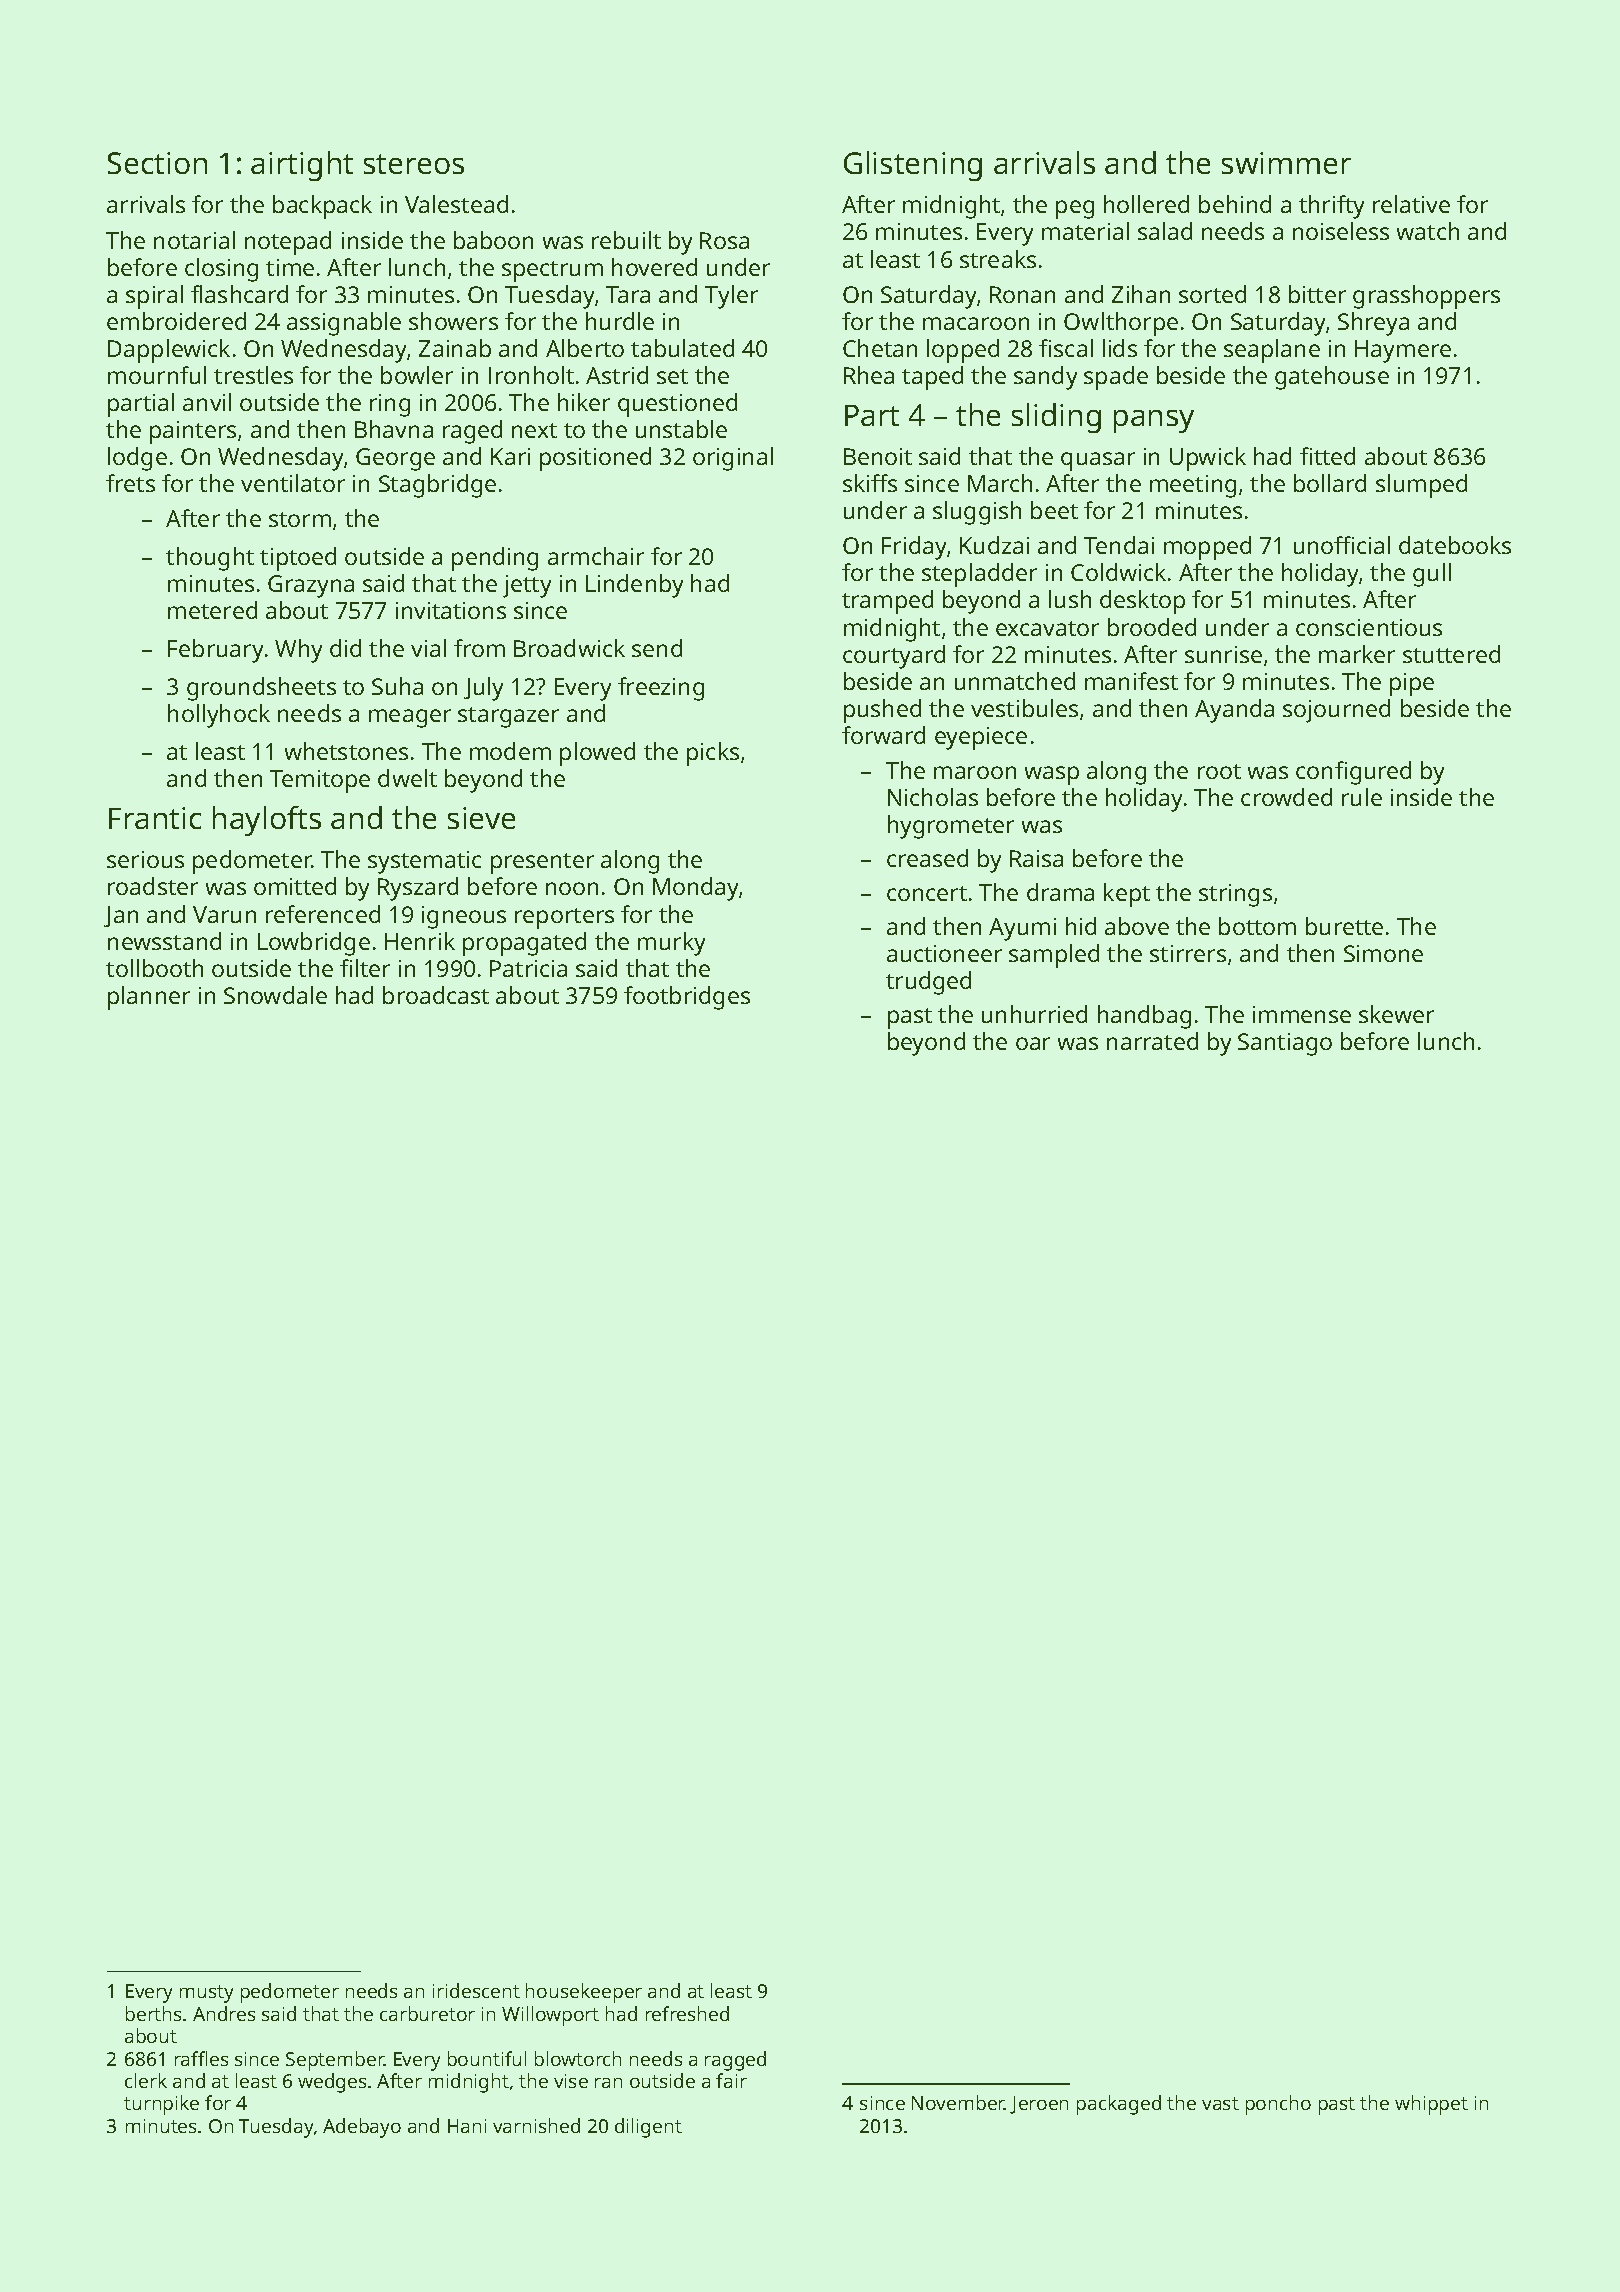 The width and height of the page is (1620, 2292). What do you see at coordinates (687, 998) in the page?
I see `footbridges` at bounding box center [687, 998].
